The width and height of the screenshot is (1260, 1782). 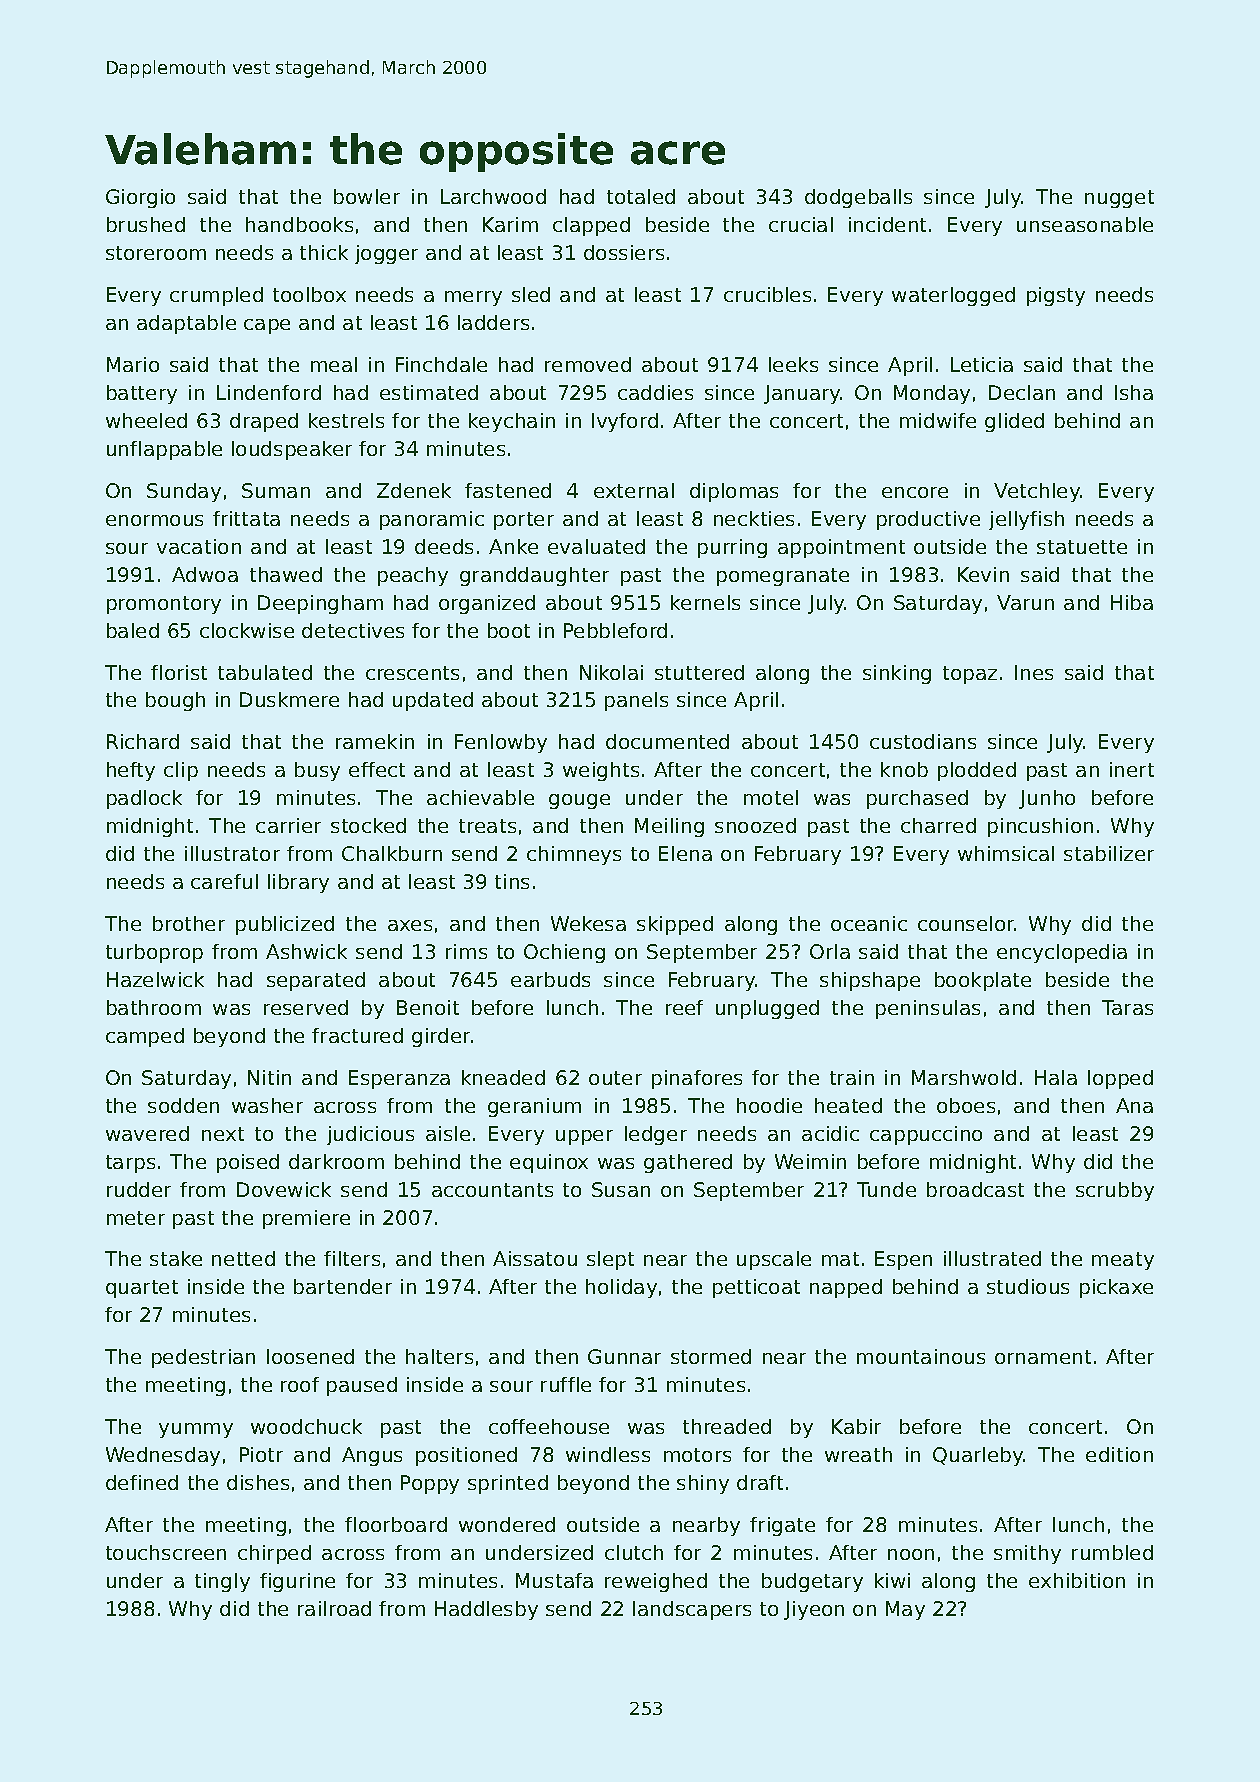 What do you see at coordinates (801, 224) in the screenshot?
I see `crucial` at bounding box center [801, 224].
